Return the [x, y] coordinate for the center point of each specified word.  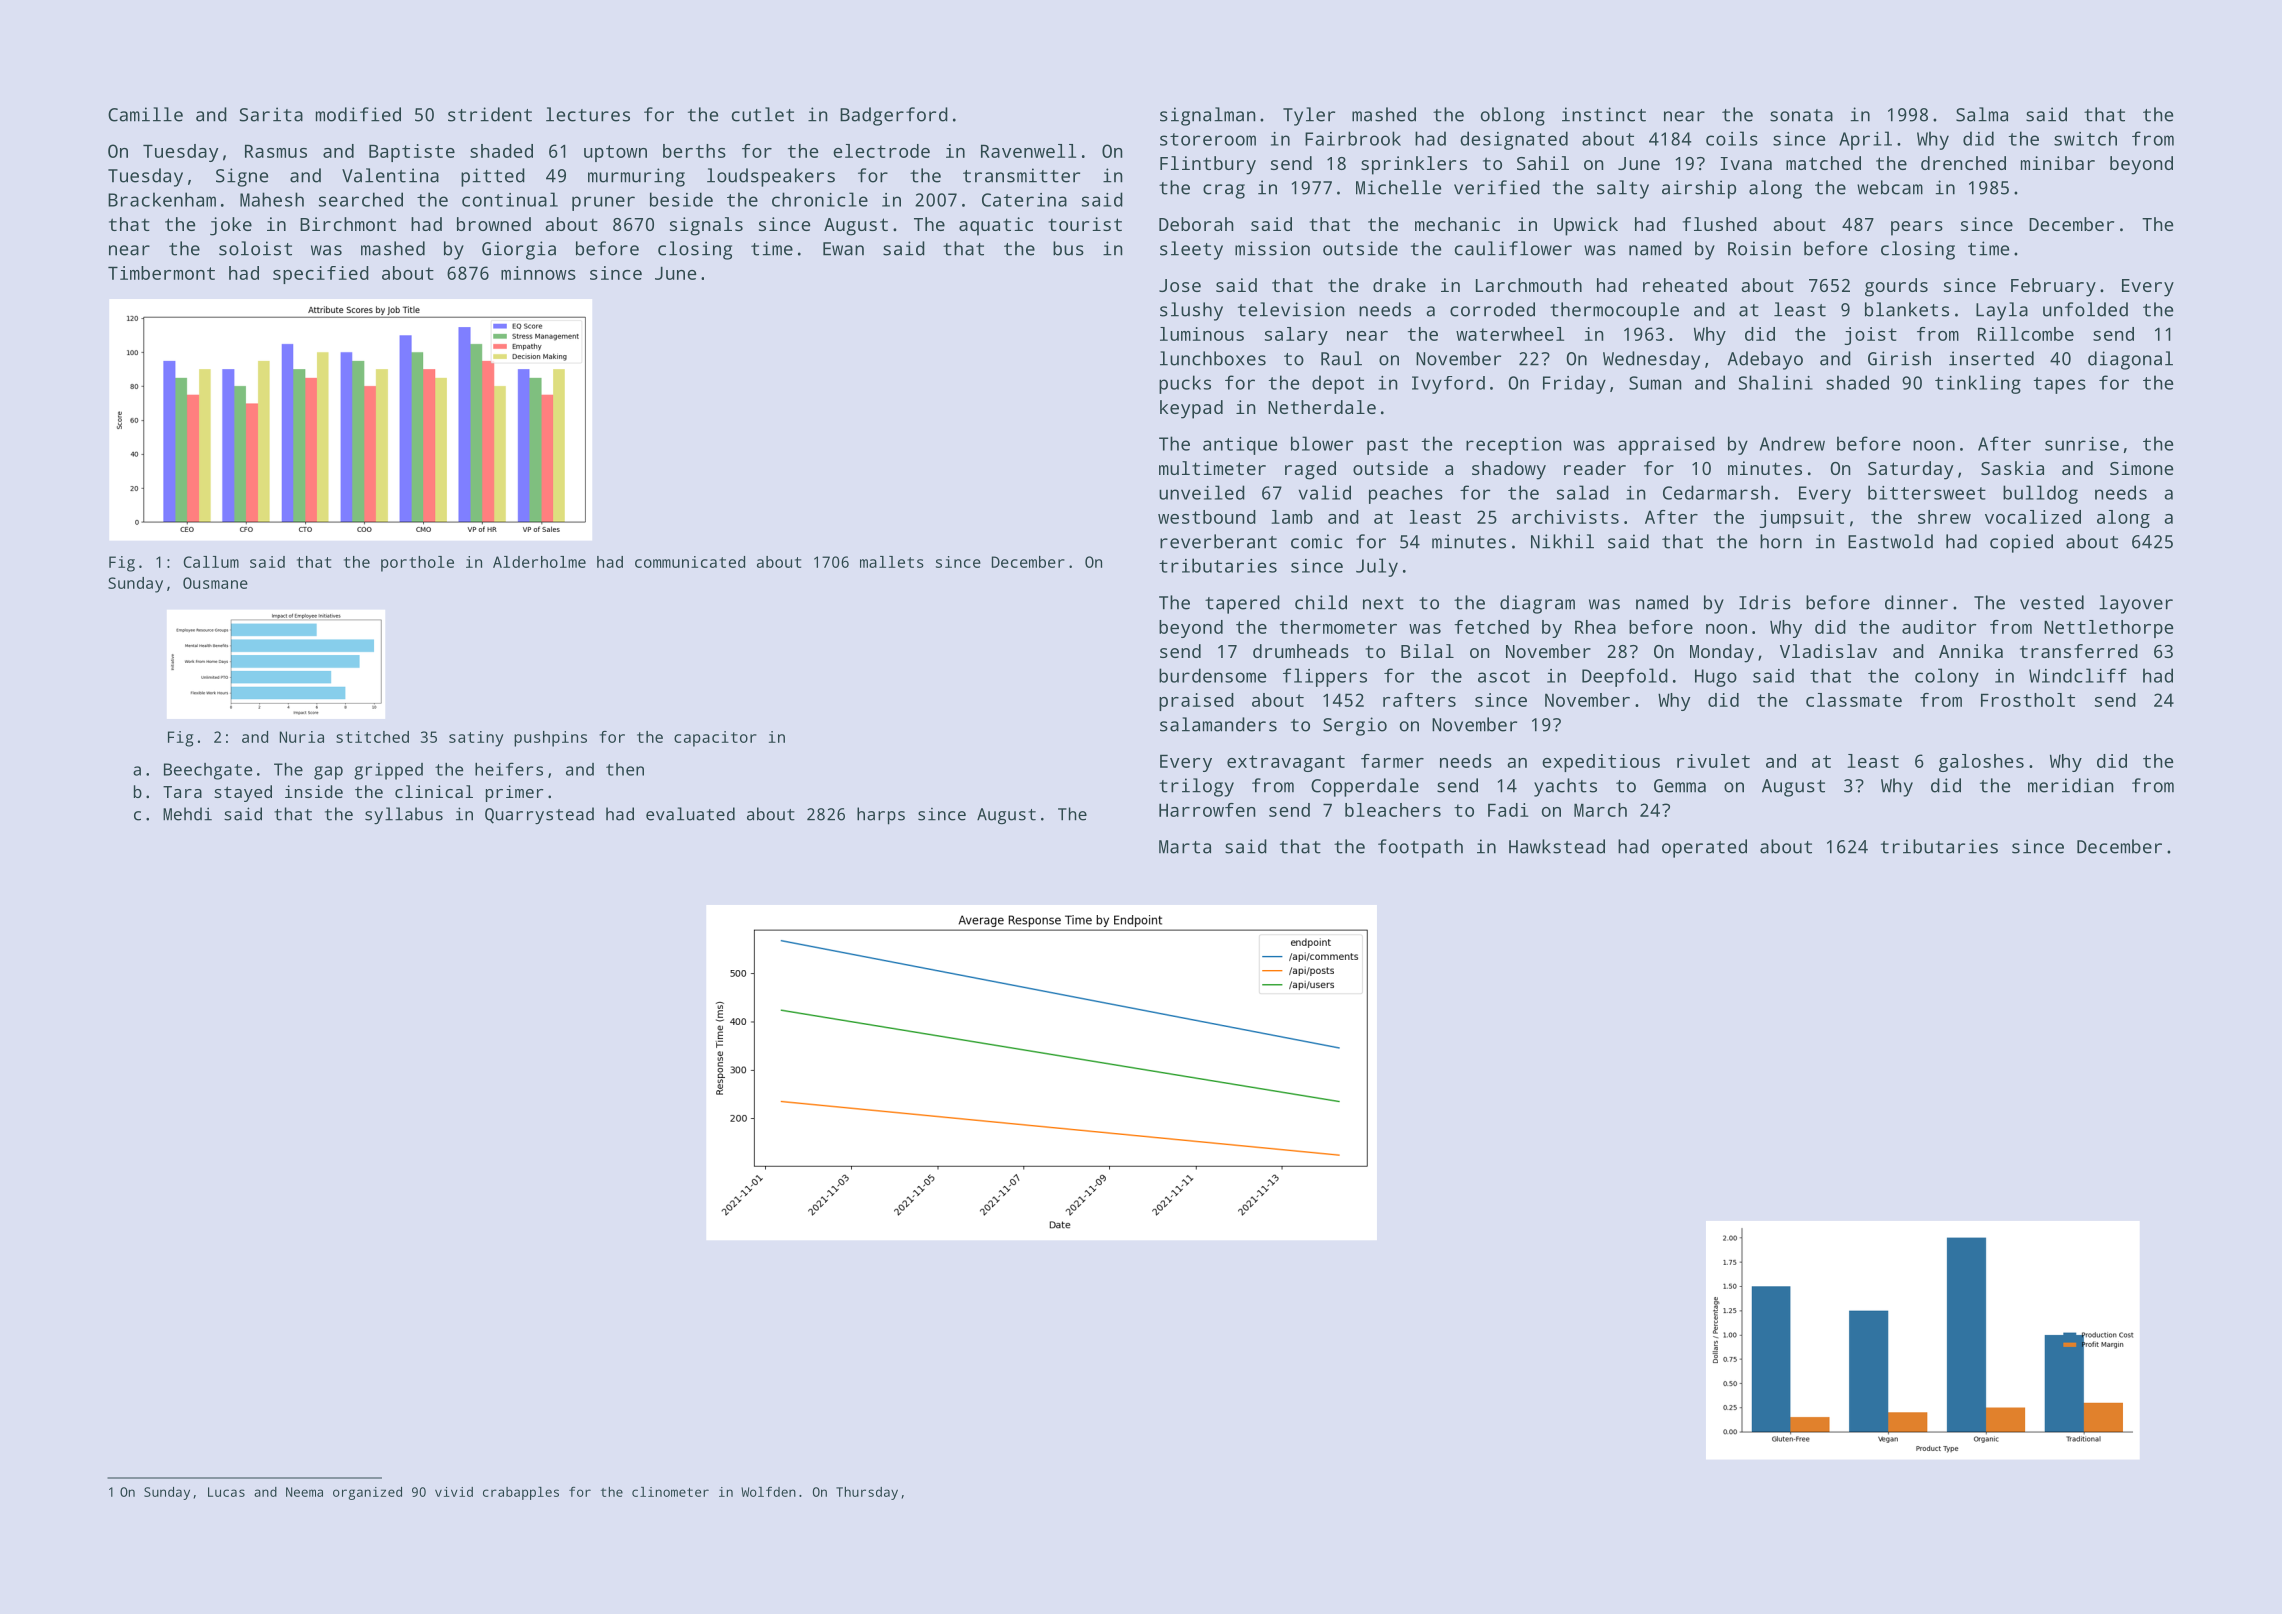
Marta [1185, 847]
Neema [304, 1492]
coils [1732, 138]
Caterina [1024, 200]
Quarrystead [539, 815]
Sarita [271, 114]
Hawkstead [1557, 846]
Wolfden [768, 1492]
